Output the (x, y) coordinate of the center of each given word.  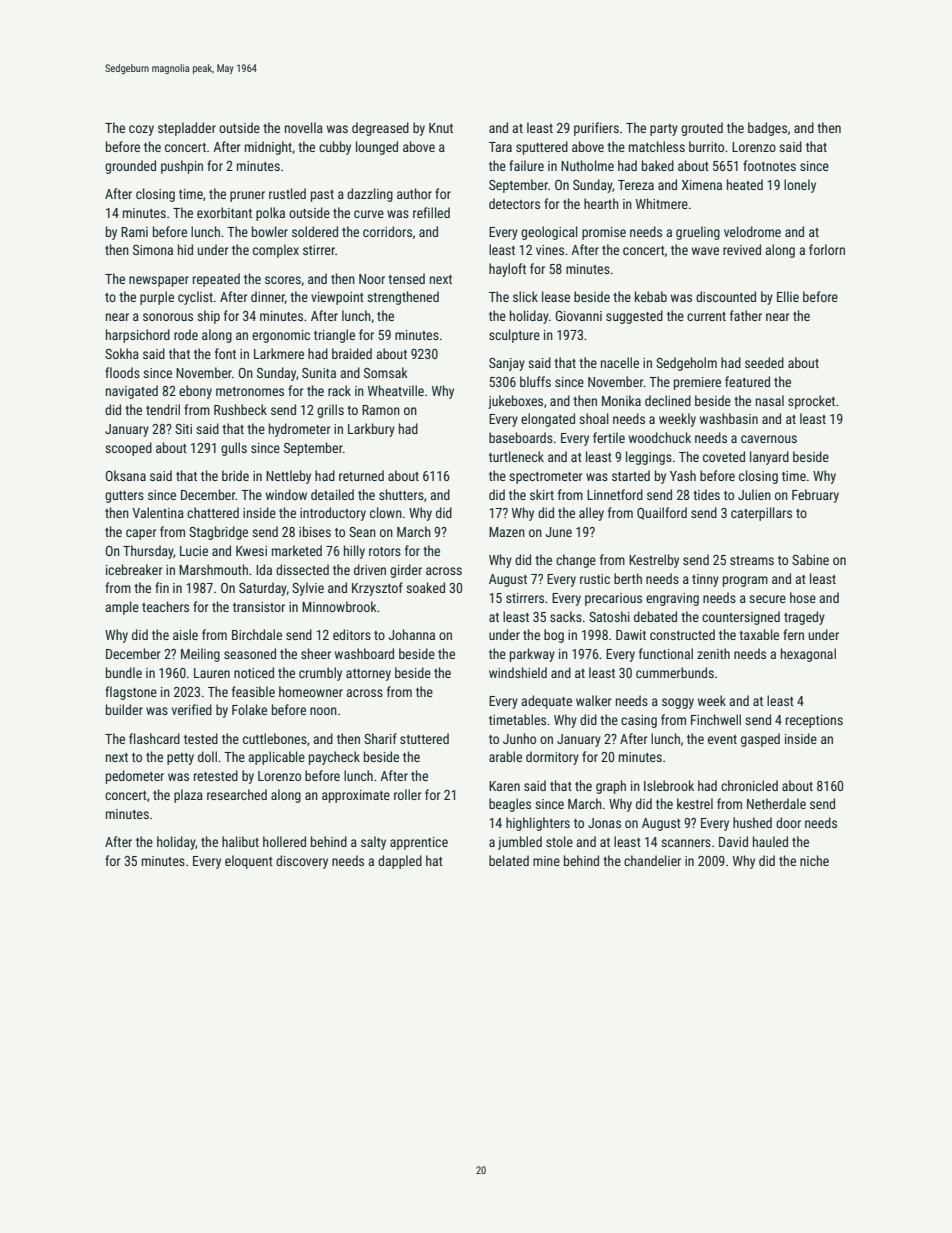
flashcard (154, 738)
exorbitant (224, 212)
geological (549, 233)
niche (814, 860)
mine (546, 861)
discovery (302, 862)
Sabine (810, 559)
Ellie (788, 296)
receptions (814, 721)
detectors (514, 203)
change (576, 561)
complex (276, 251)
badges (767, 129)
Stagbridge (218, 533)
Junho (519, 738)
